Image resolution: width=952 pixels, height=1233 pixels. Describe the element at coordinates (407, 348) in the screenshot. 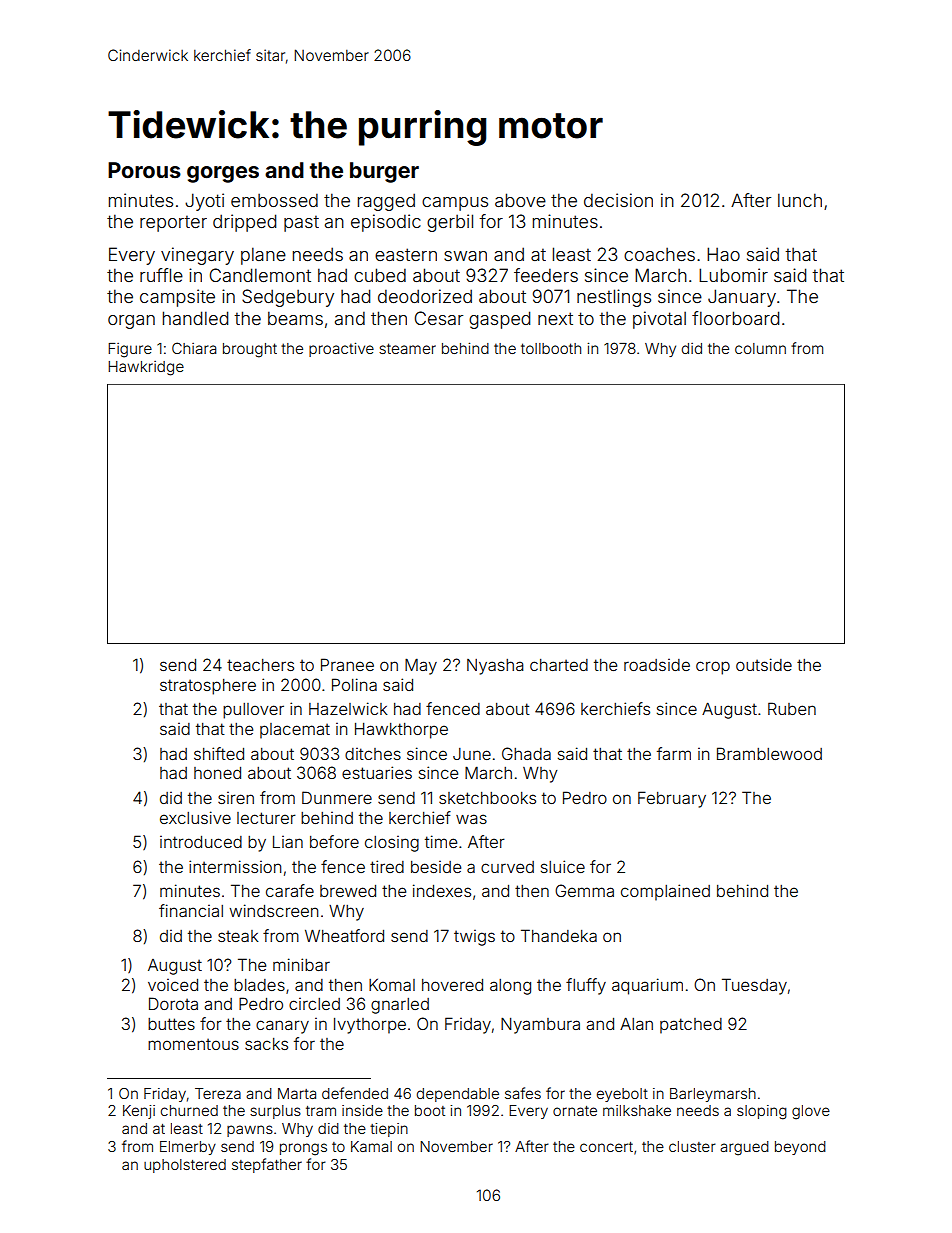

I see `steamer` at that location.
